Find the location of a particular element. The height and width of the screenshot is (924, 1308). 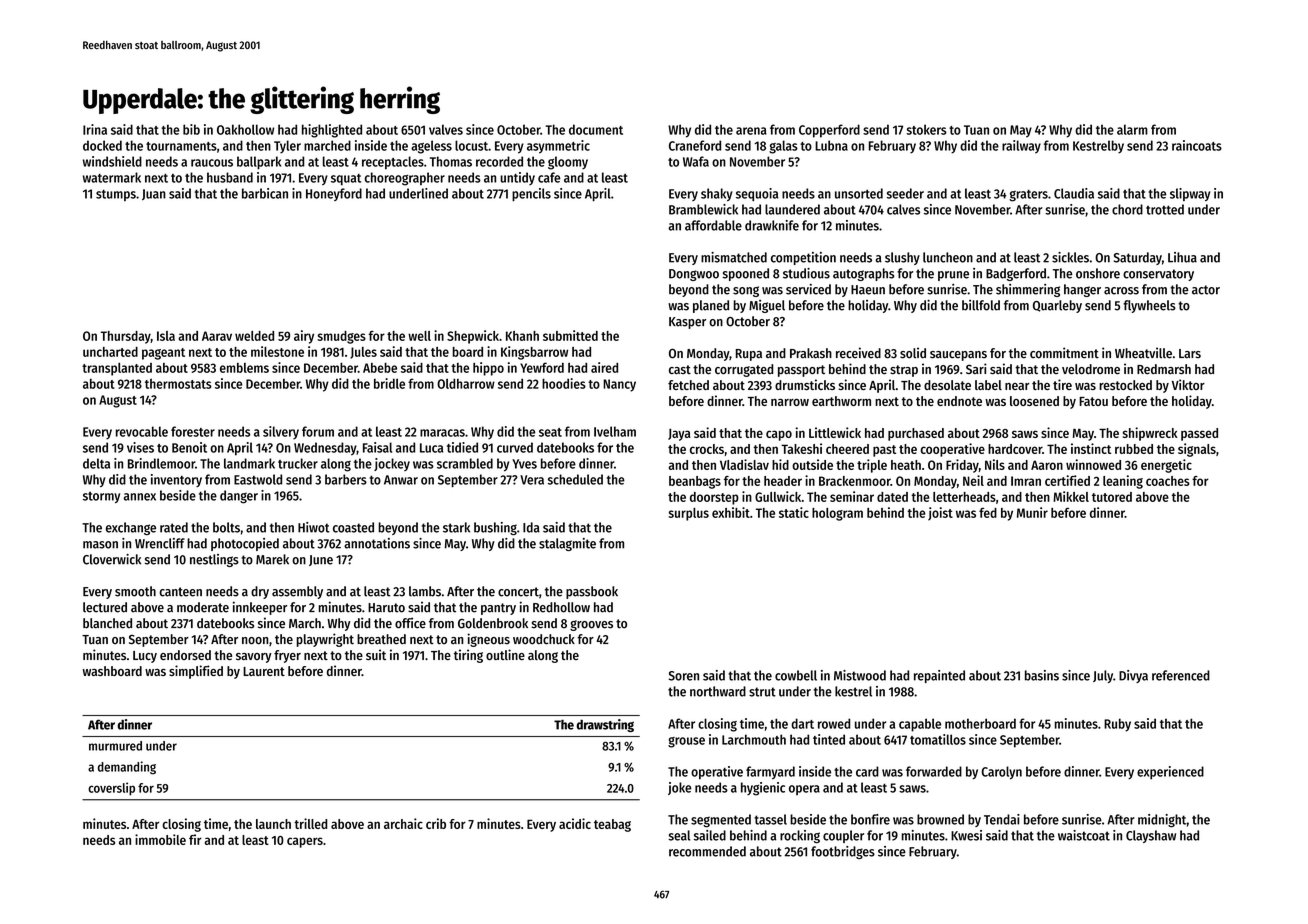

railway is located at coordinates (1021, 147).
